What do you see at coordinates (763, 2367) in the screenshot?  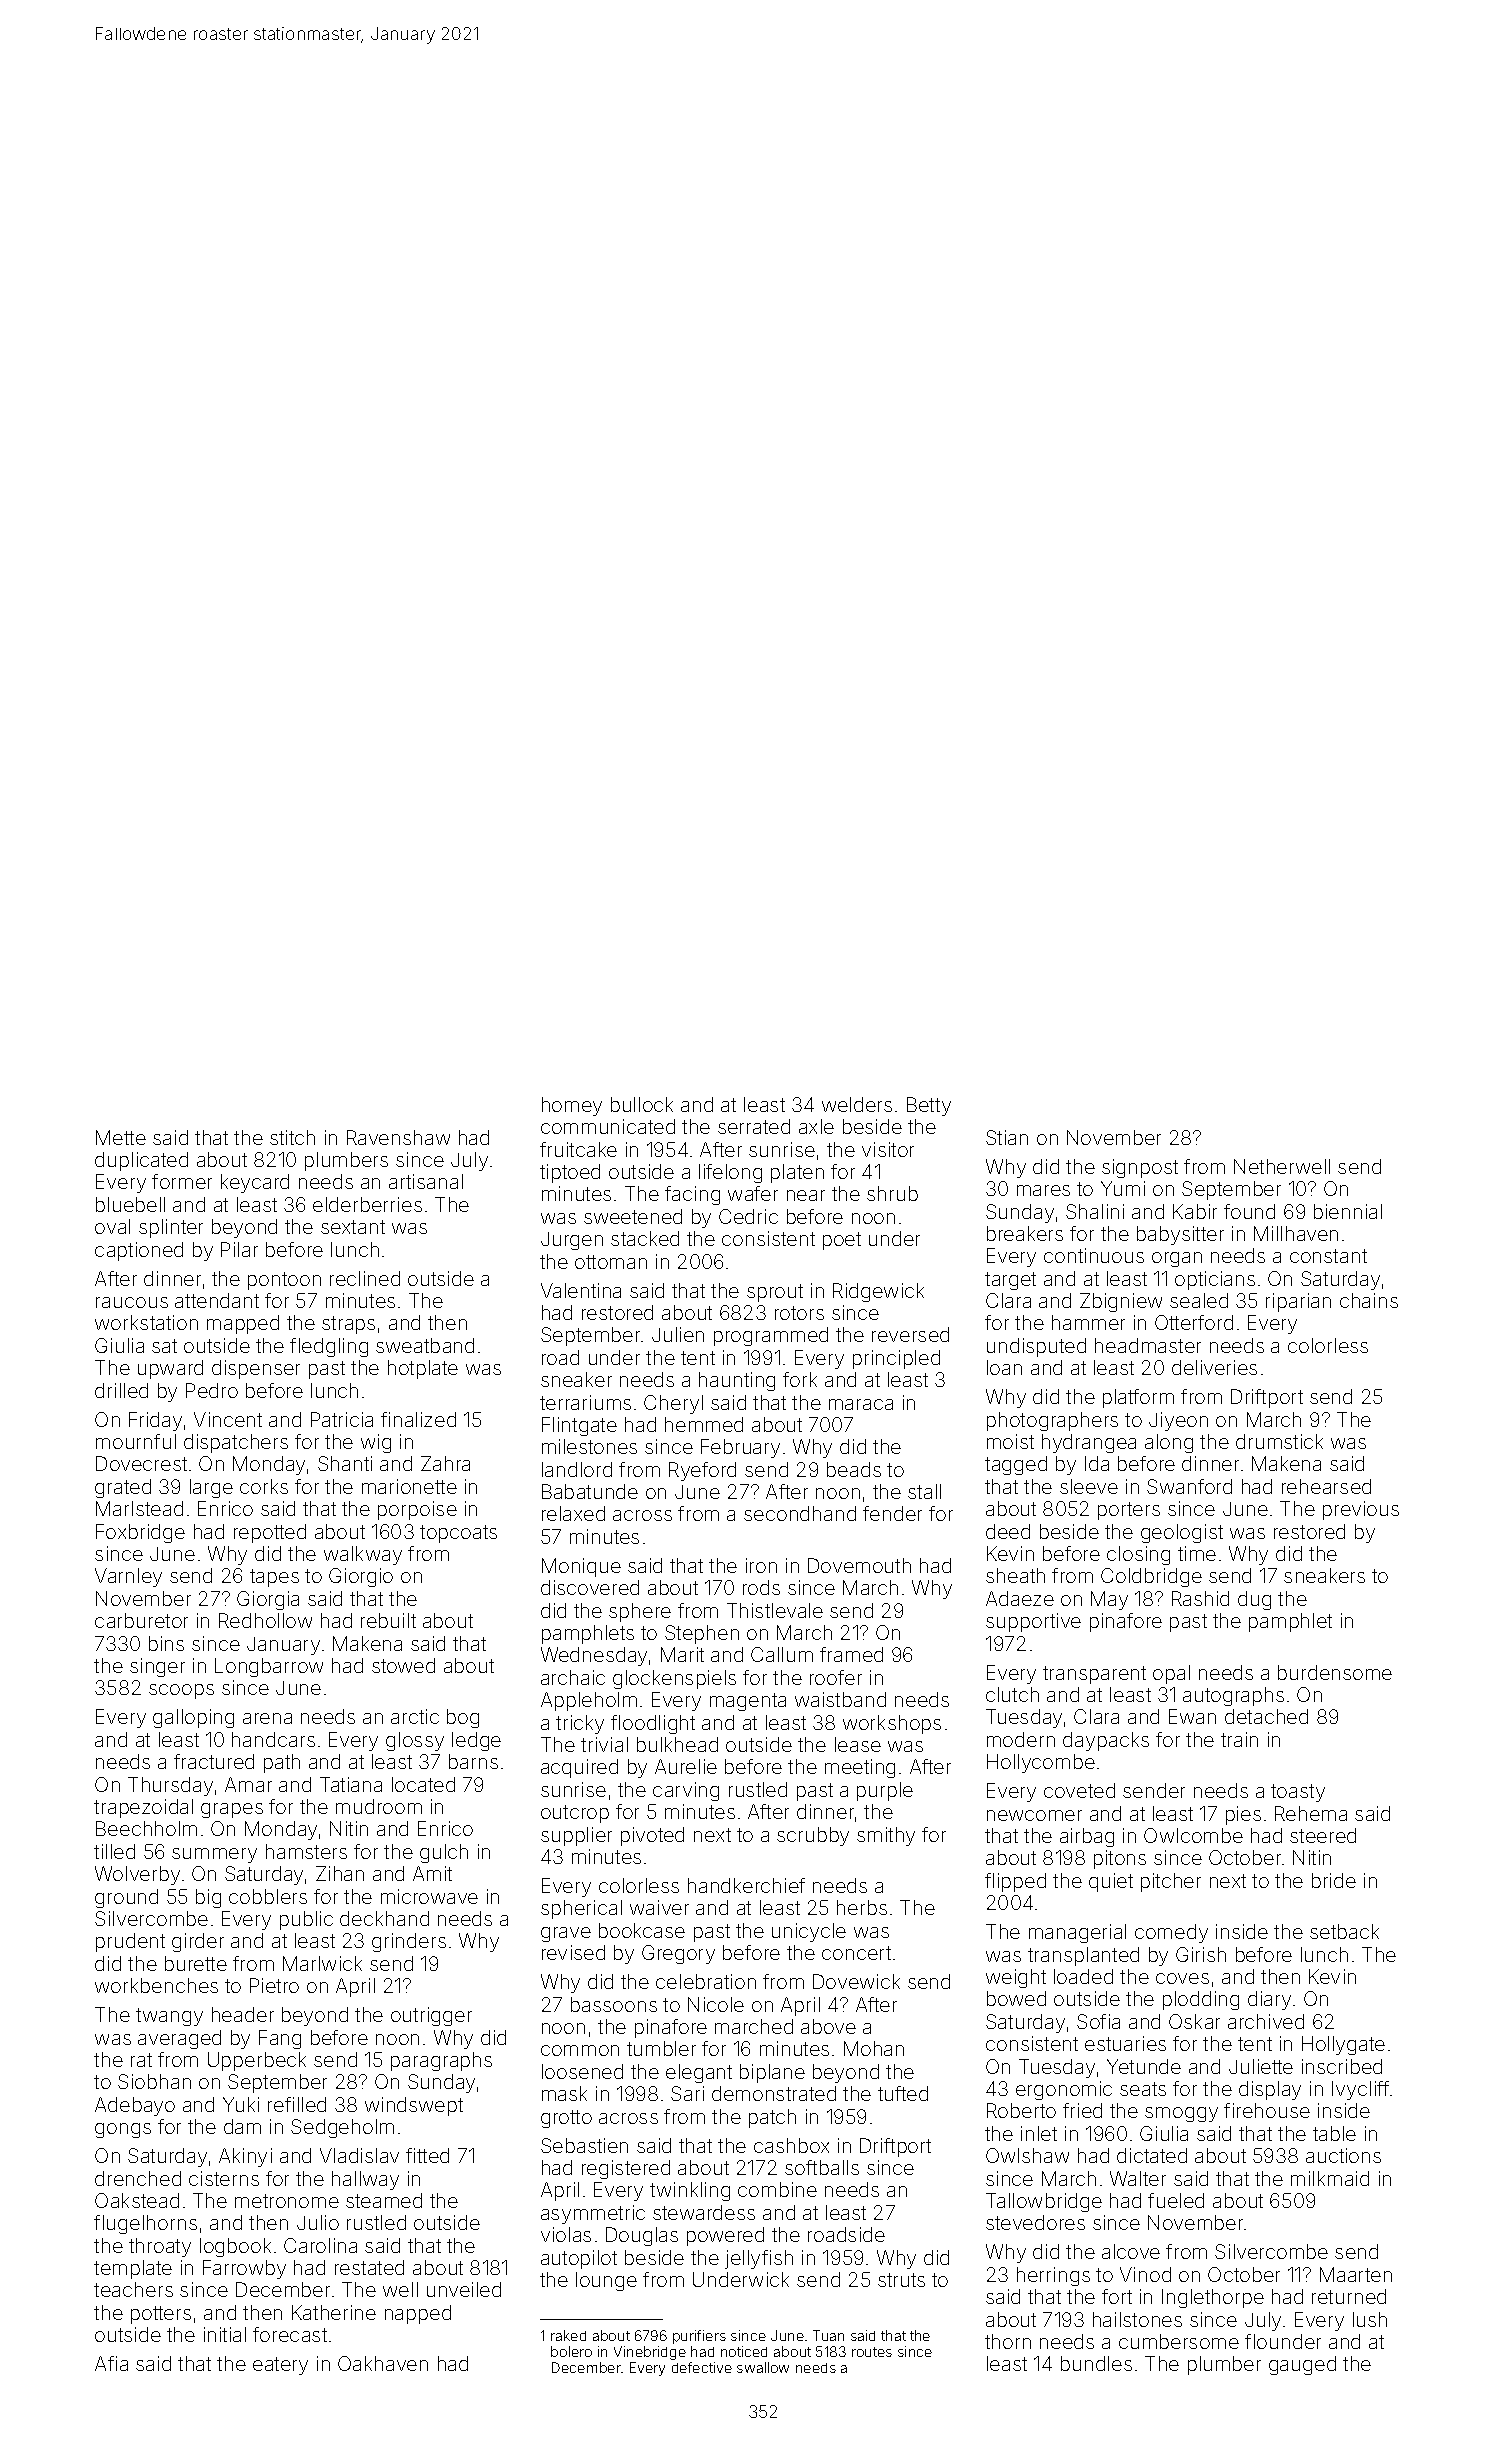 I see `swallow` at bounding box center [763, 2367].
